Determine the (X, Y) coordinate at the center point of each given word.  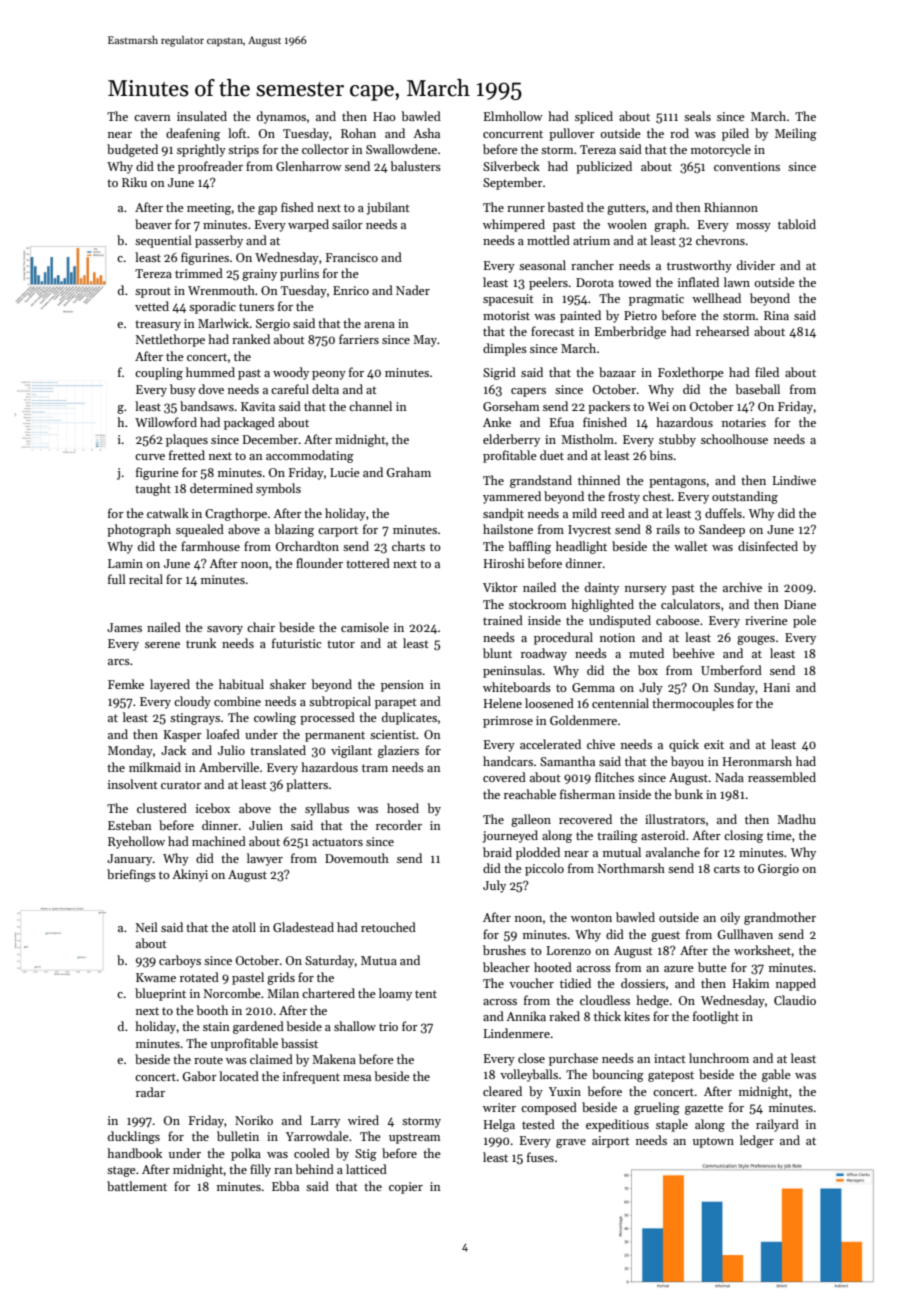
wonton (591, 918)
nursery (646, 590)
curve (150, 457)
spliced (594, 117)
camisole (365, 627)
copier (406, 1188)
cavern (152, 118)
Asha (426, 133)
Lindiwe (794, 480)
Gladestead (303, 927)
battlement (137, 1186)
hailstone (508, 529)
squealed (200, 530)
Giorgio (778, 870)
